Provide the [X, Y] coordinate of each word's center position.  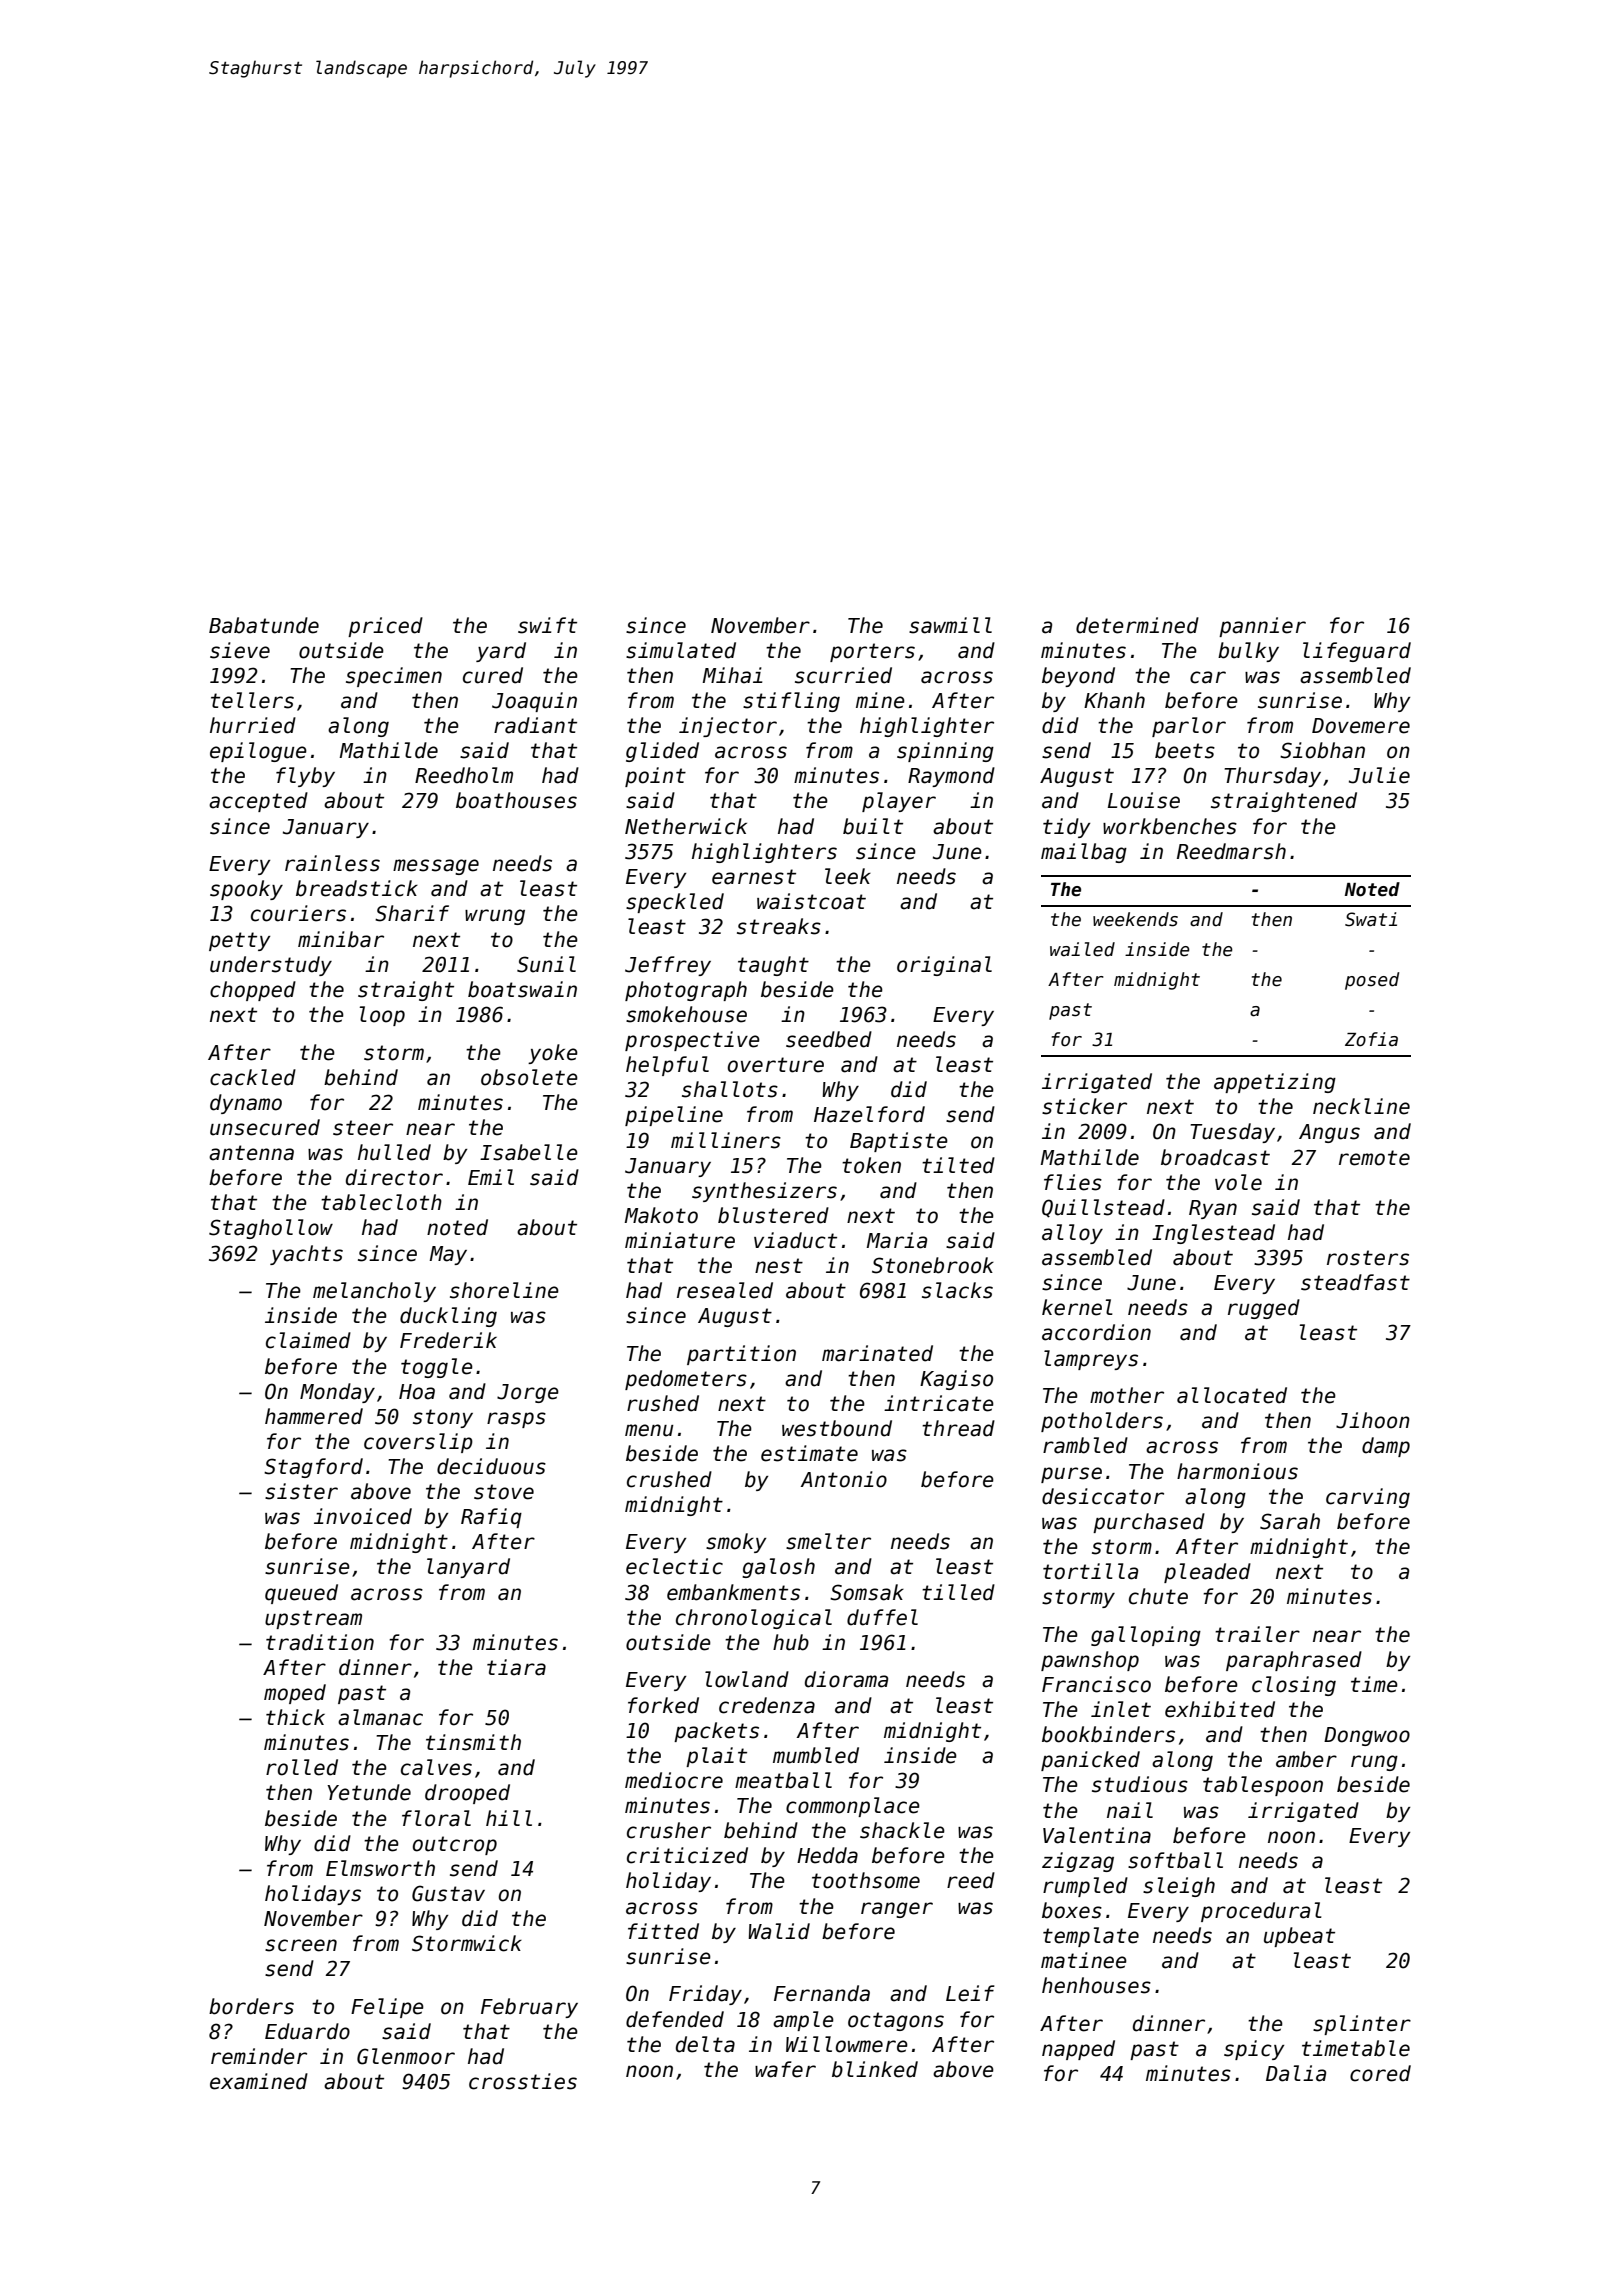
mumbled [816, 1755]
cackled [253, 1077]
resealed [725, 1290]
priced [385, 627]
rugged [1264, 1309]
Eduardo [307, 2031]
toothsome [866, 1880]
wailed [1082, 949]
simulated [681, 650]
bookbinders [1108, 1734]
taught [773, 966]
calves [436, 1767]
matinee [1084, 1960]
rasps [516, 1420]
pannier [1262, 627]
